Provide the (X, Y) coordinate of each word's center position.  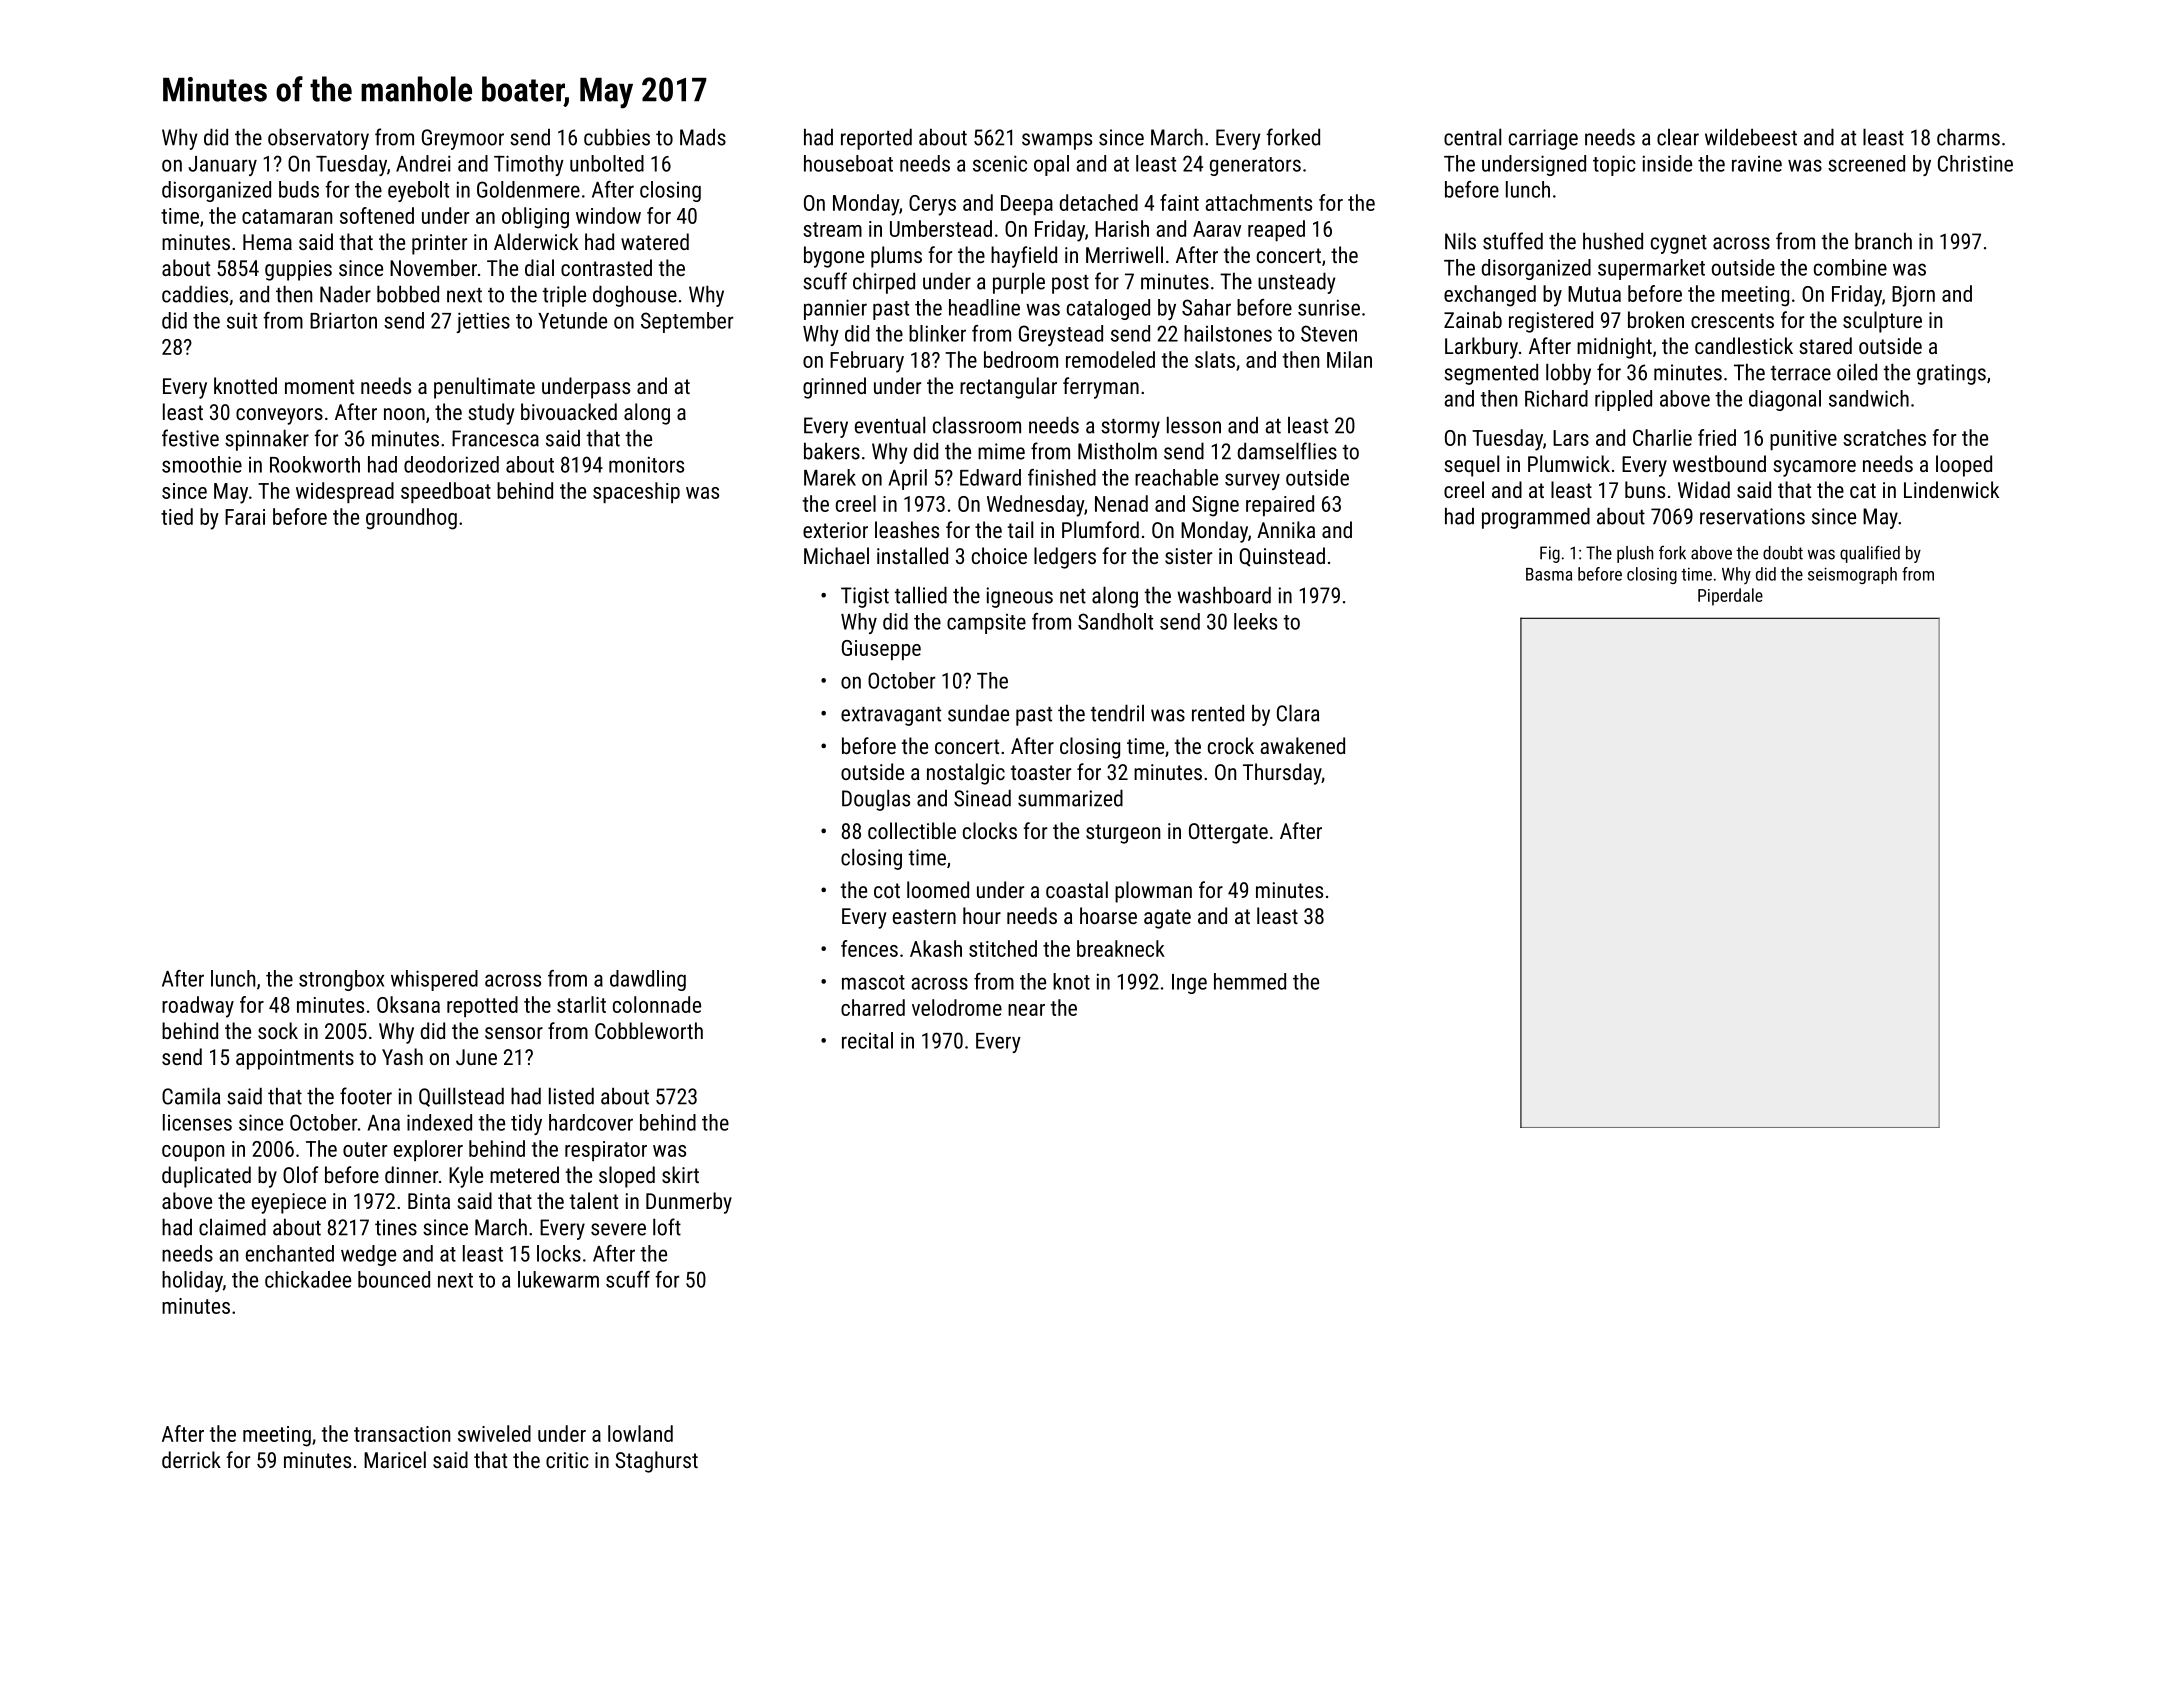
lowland (640, 1433)
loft (667, 1227)
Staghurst (657, 1462)
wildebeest (1751, 137)
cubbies (617, 137)
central (1472, 137)
